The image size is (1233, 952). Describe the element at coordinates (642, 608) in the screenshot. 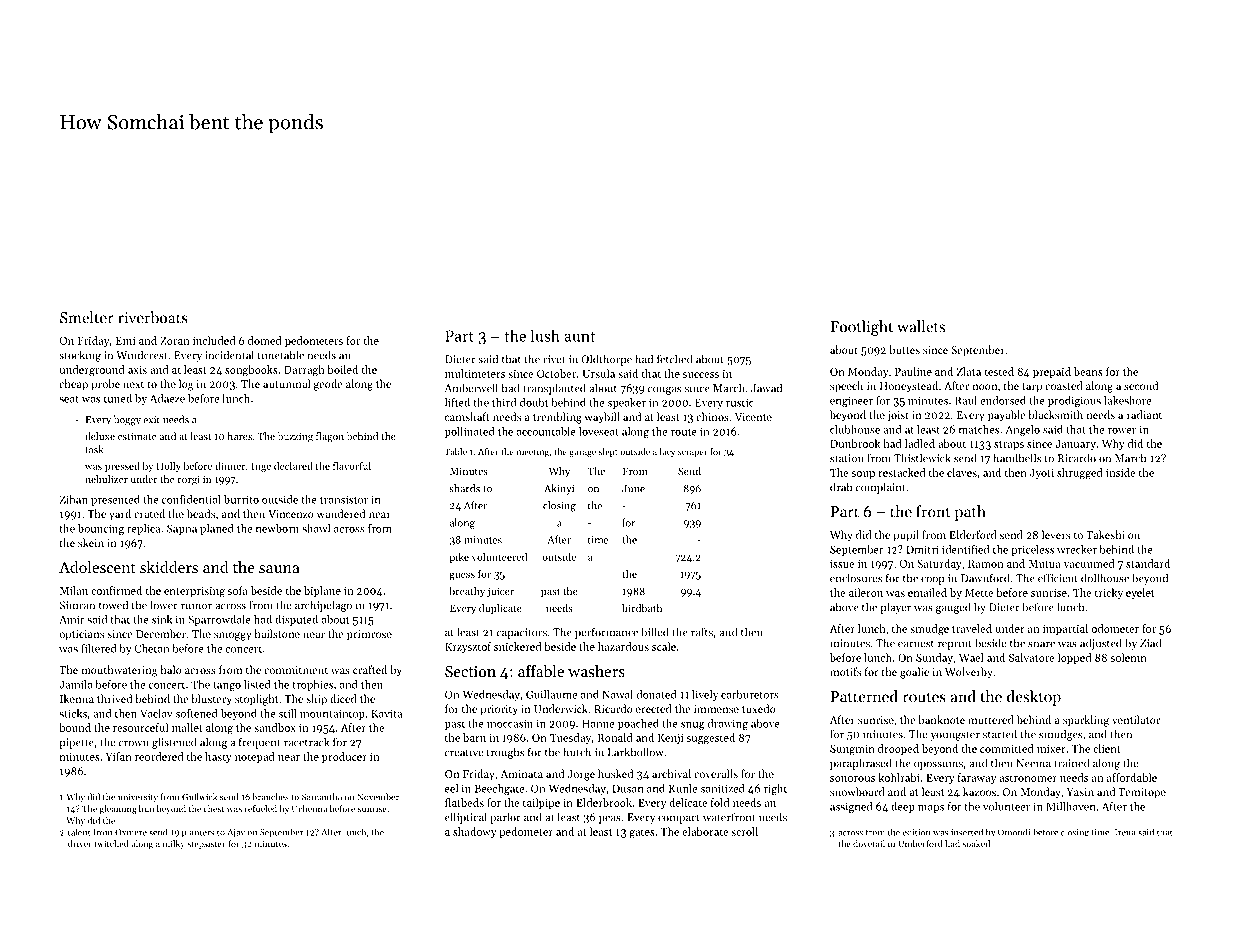

I see `birdbath` at that location.
